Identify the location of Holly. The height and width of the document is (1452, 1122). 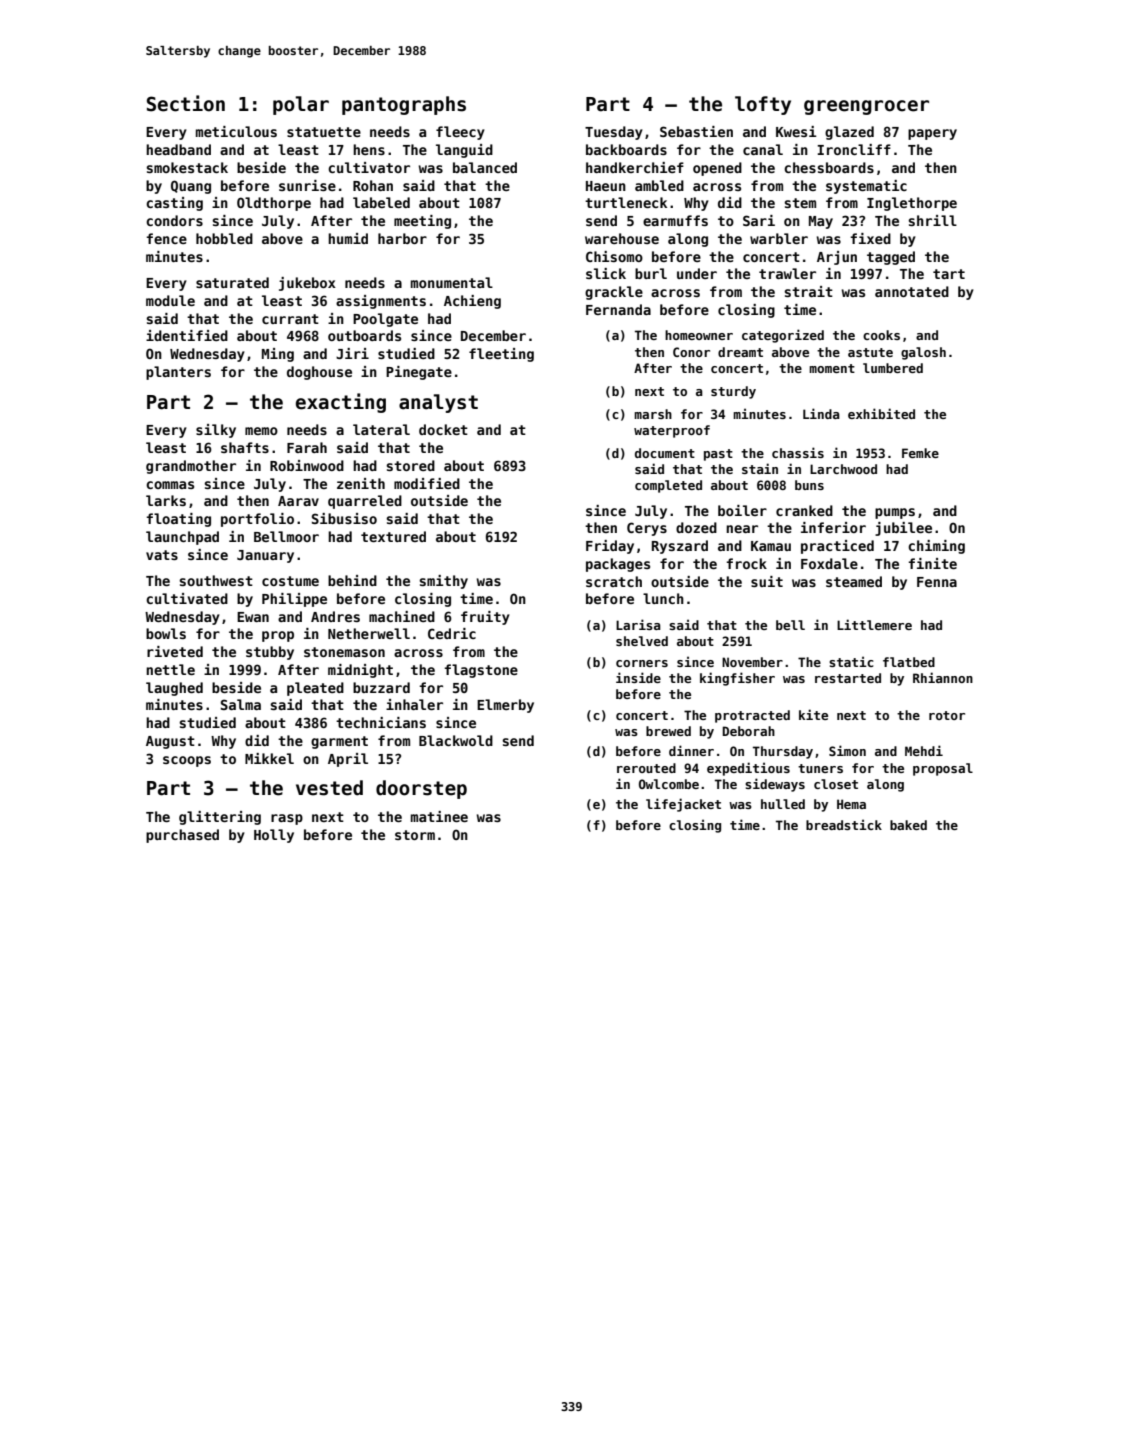
(274, 836).
